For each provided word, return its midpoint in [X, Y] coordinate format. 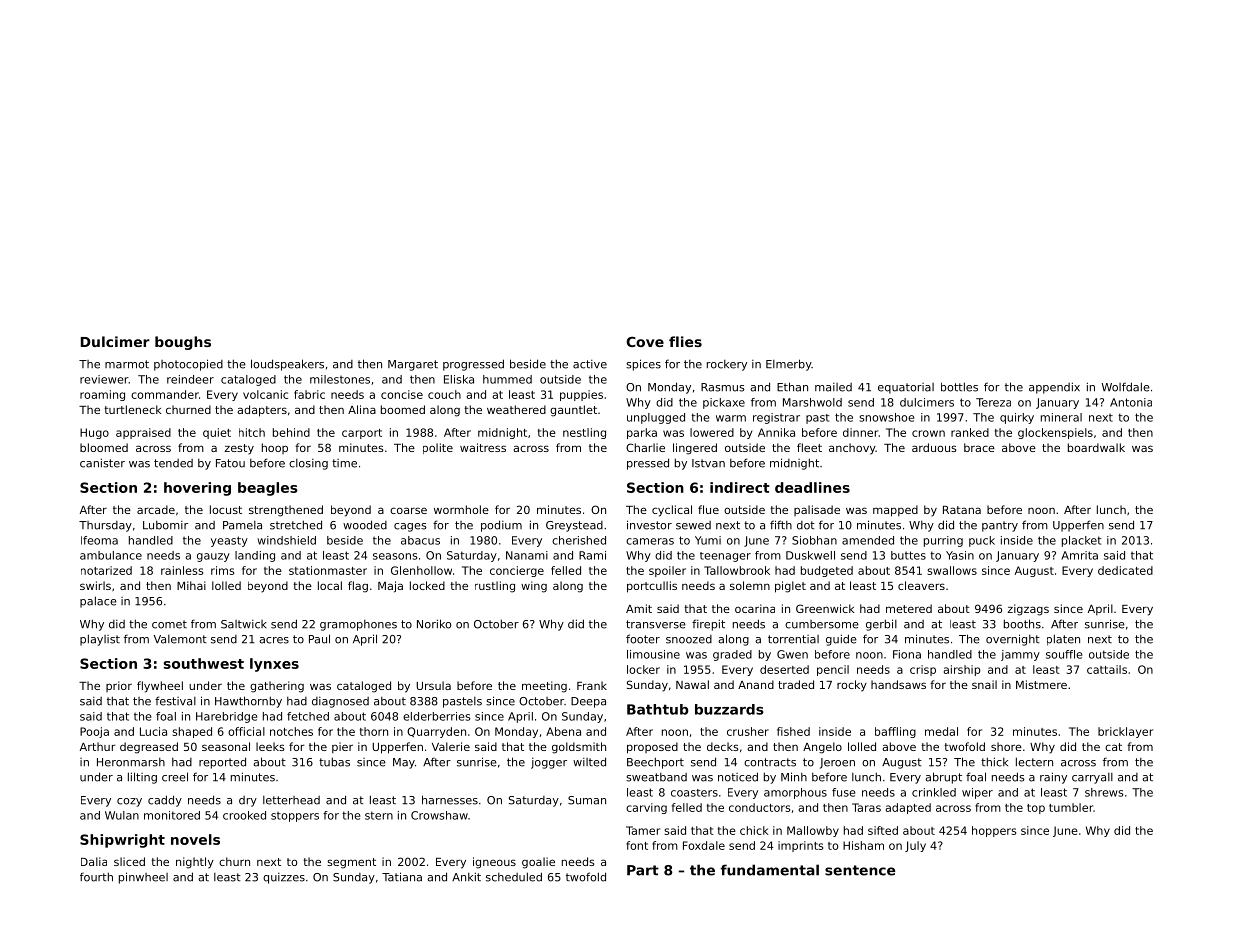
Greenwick [825, 608]
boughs [183, 343]
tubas [334, 762]
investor [649, 525]
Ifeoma [99, 540]
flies [685, 341]
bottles [959, 387]
